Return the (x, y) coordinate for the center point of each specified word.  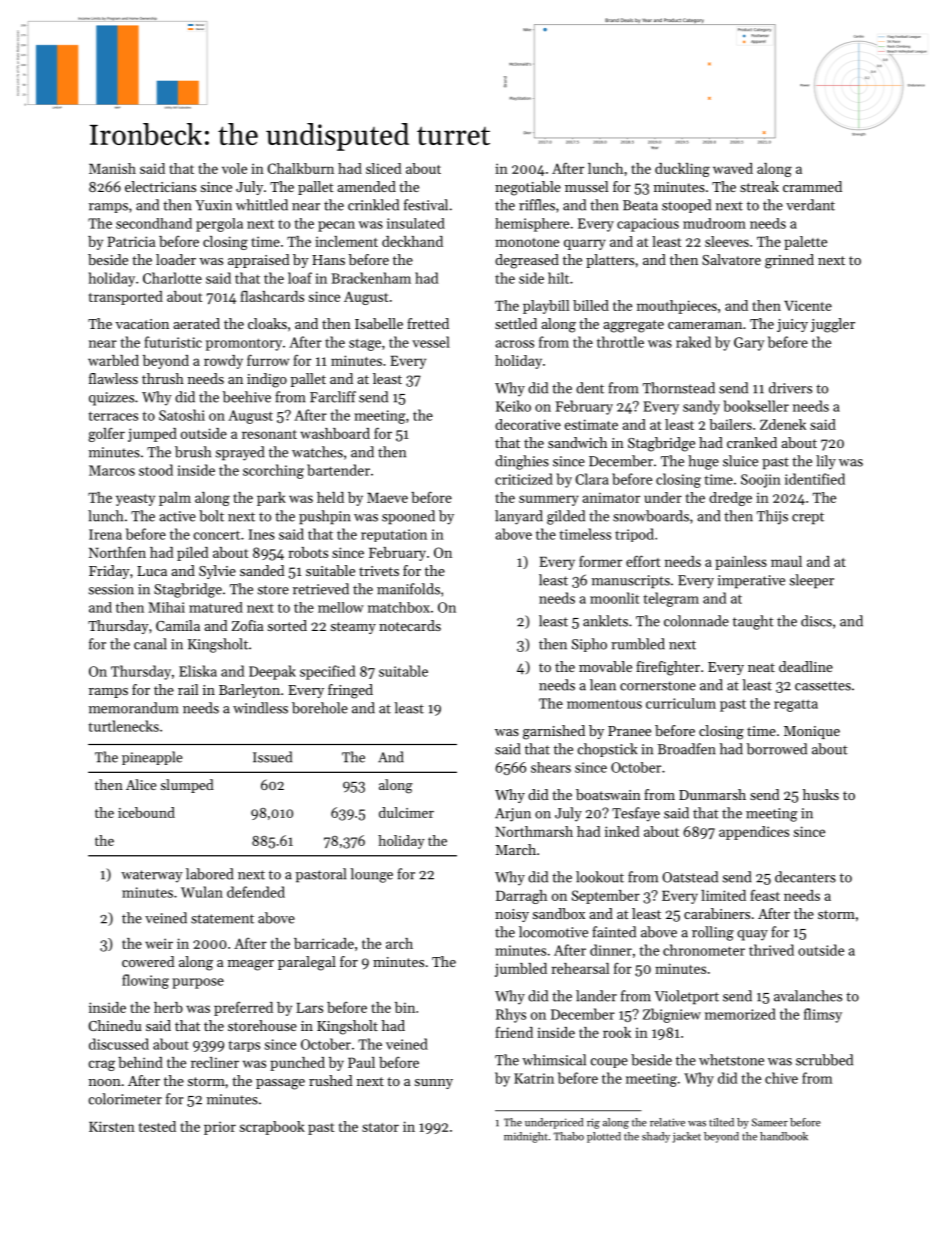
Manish (112, 168)
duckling (682, 170)
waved (733, 168)
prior (220, 1128)
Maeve (387, 498)
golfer (107, 434)
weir (159, 943)
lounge (371, 875)
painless (741, 563)
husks (821, 794)
